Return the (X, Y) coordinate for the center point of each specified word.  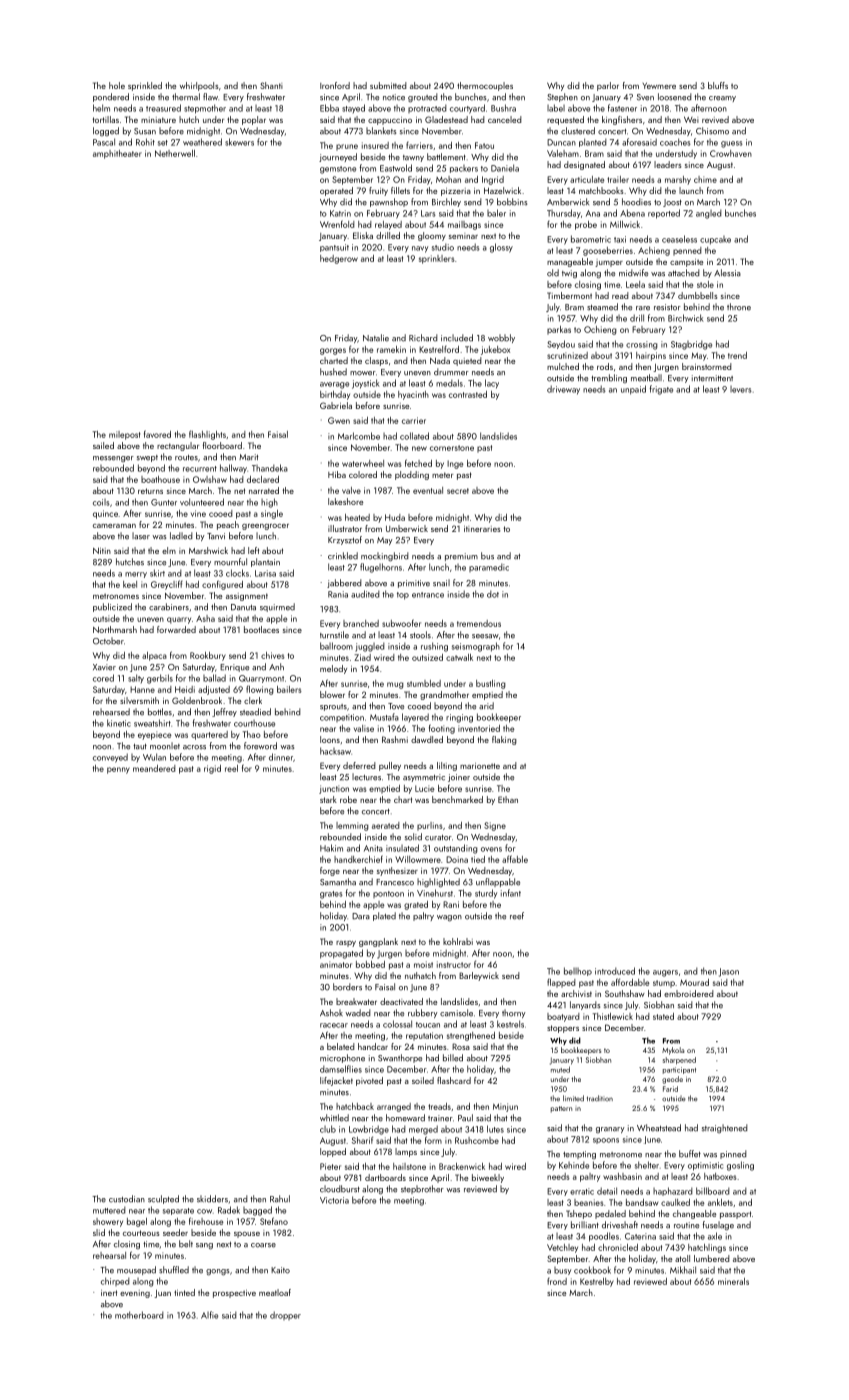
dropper (285, 1315)
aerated (386, 825)
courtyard (467, 109)
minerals (733, 1281)
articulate (587, 179)
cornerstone (452, 448)
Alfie (209, 1315)
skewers (239, 142)
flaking (504, 740)
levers (741, 389)
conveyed (110, 758)
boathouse (160, 479)
